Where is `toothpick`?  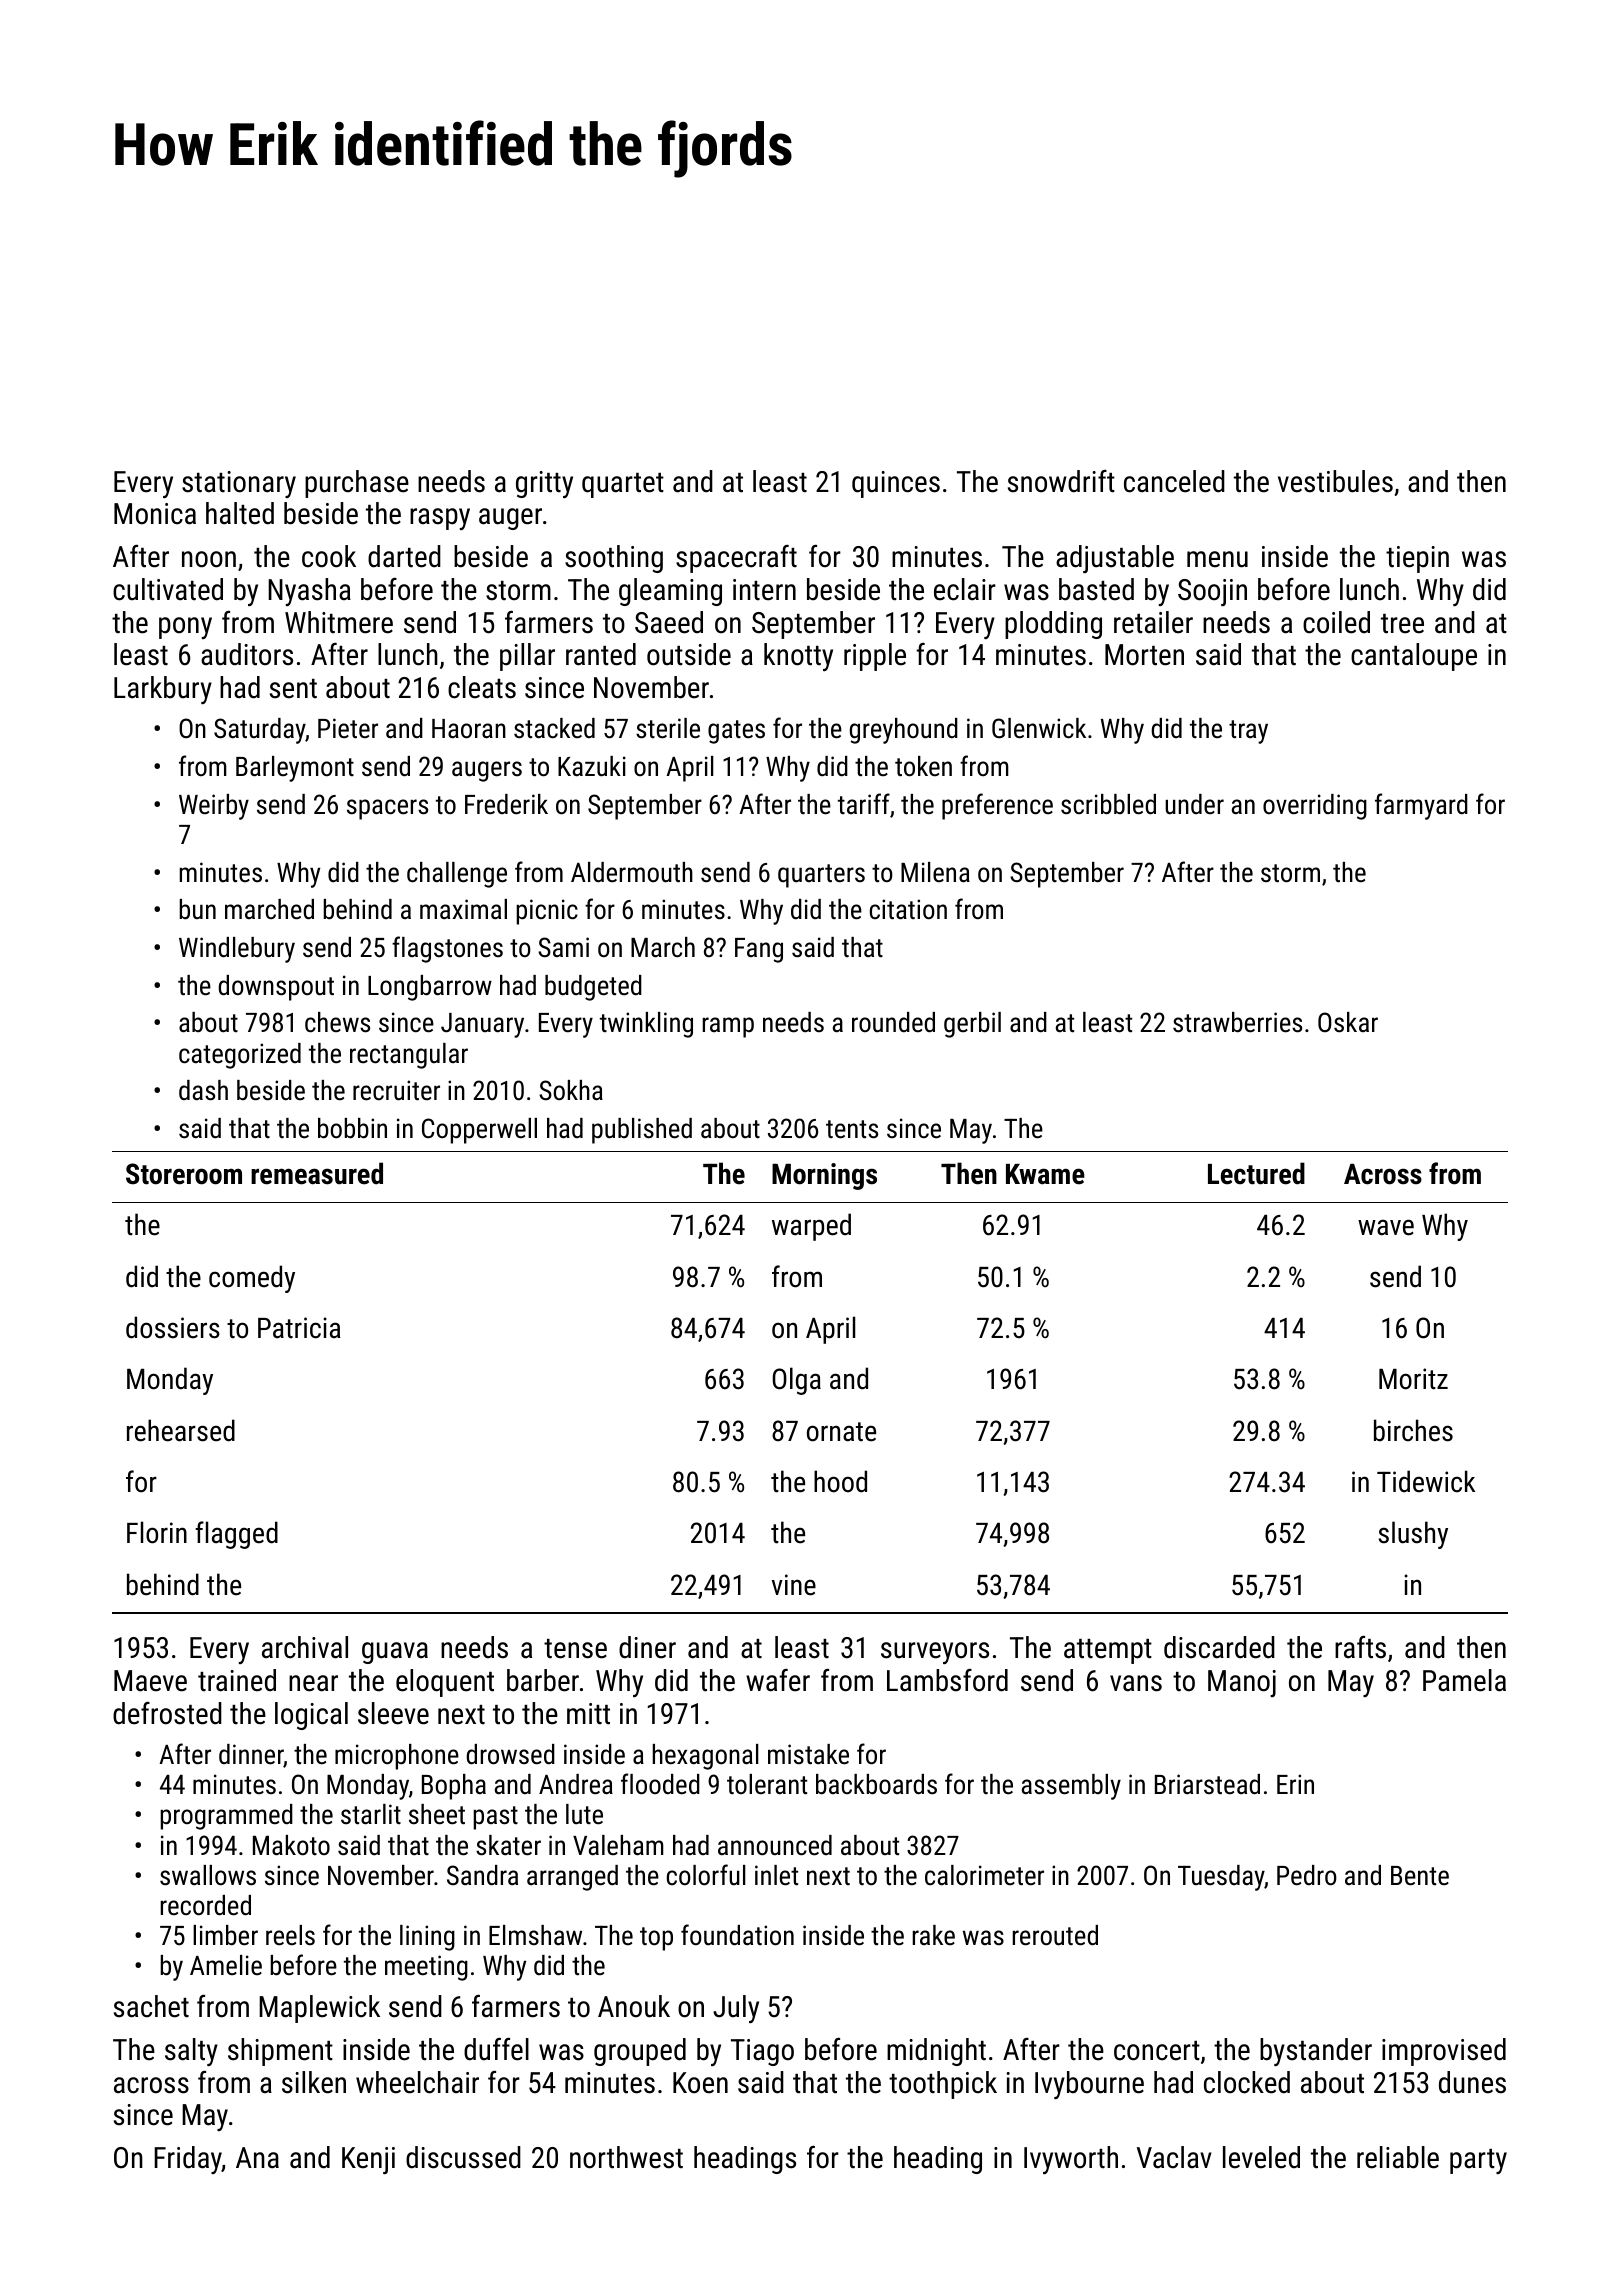
toothpick is located at coordinates (943, 2085).
